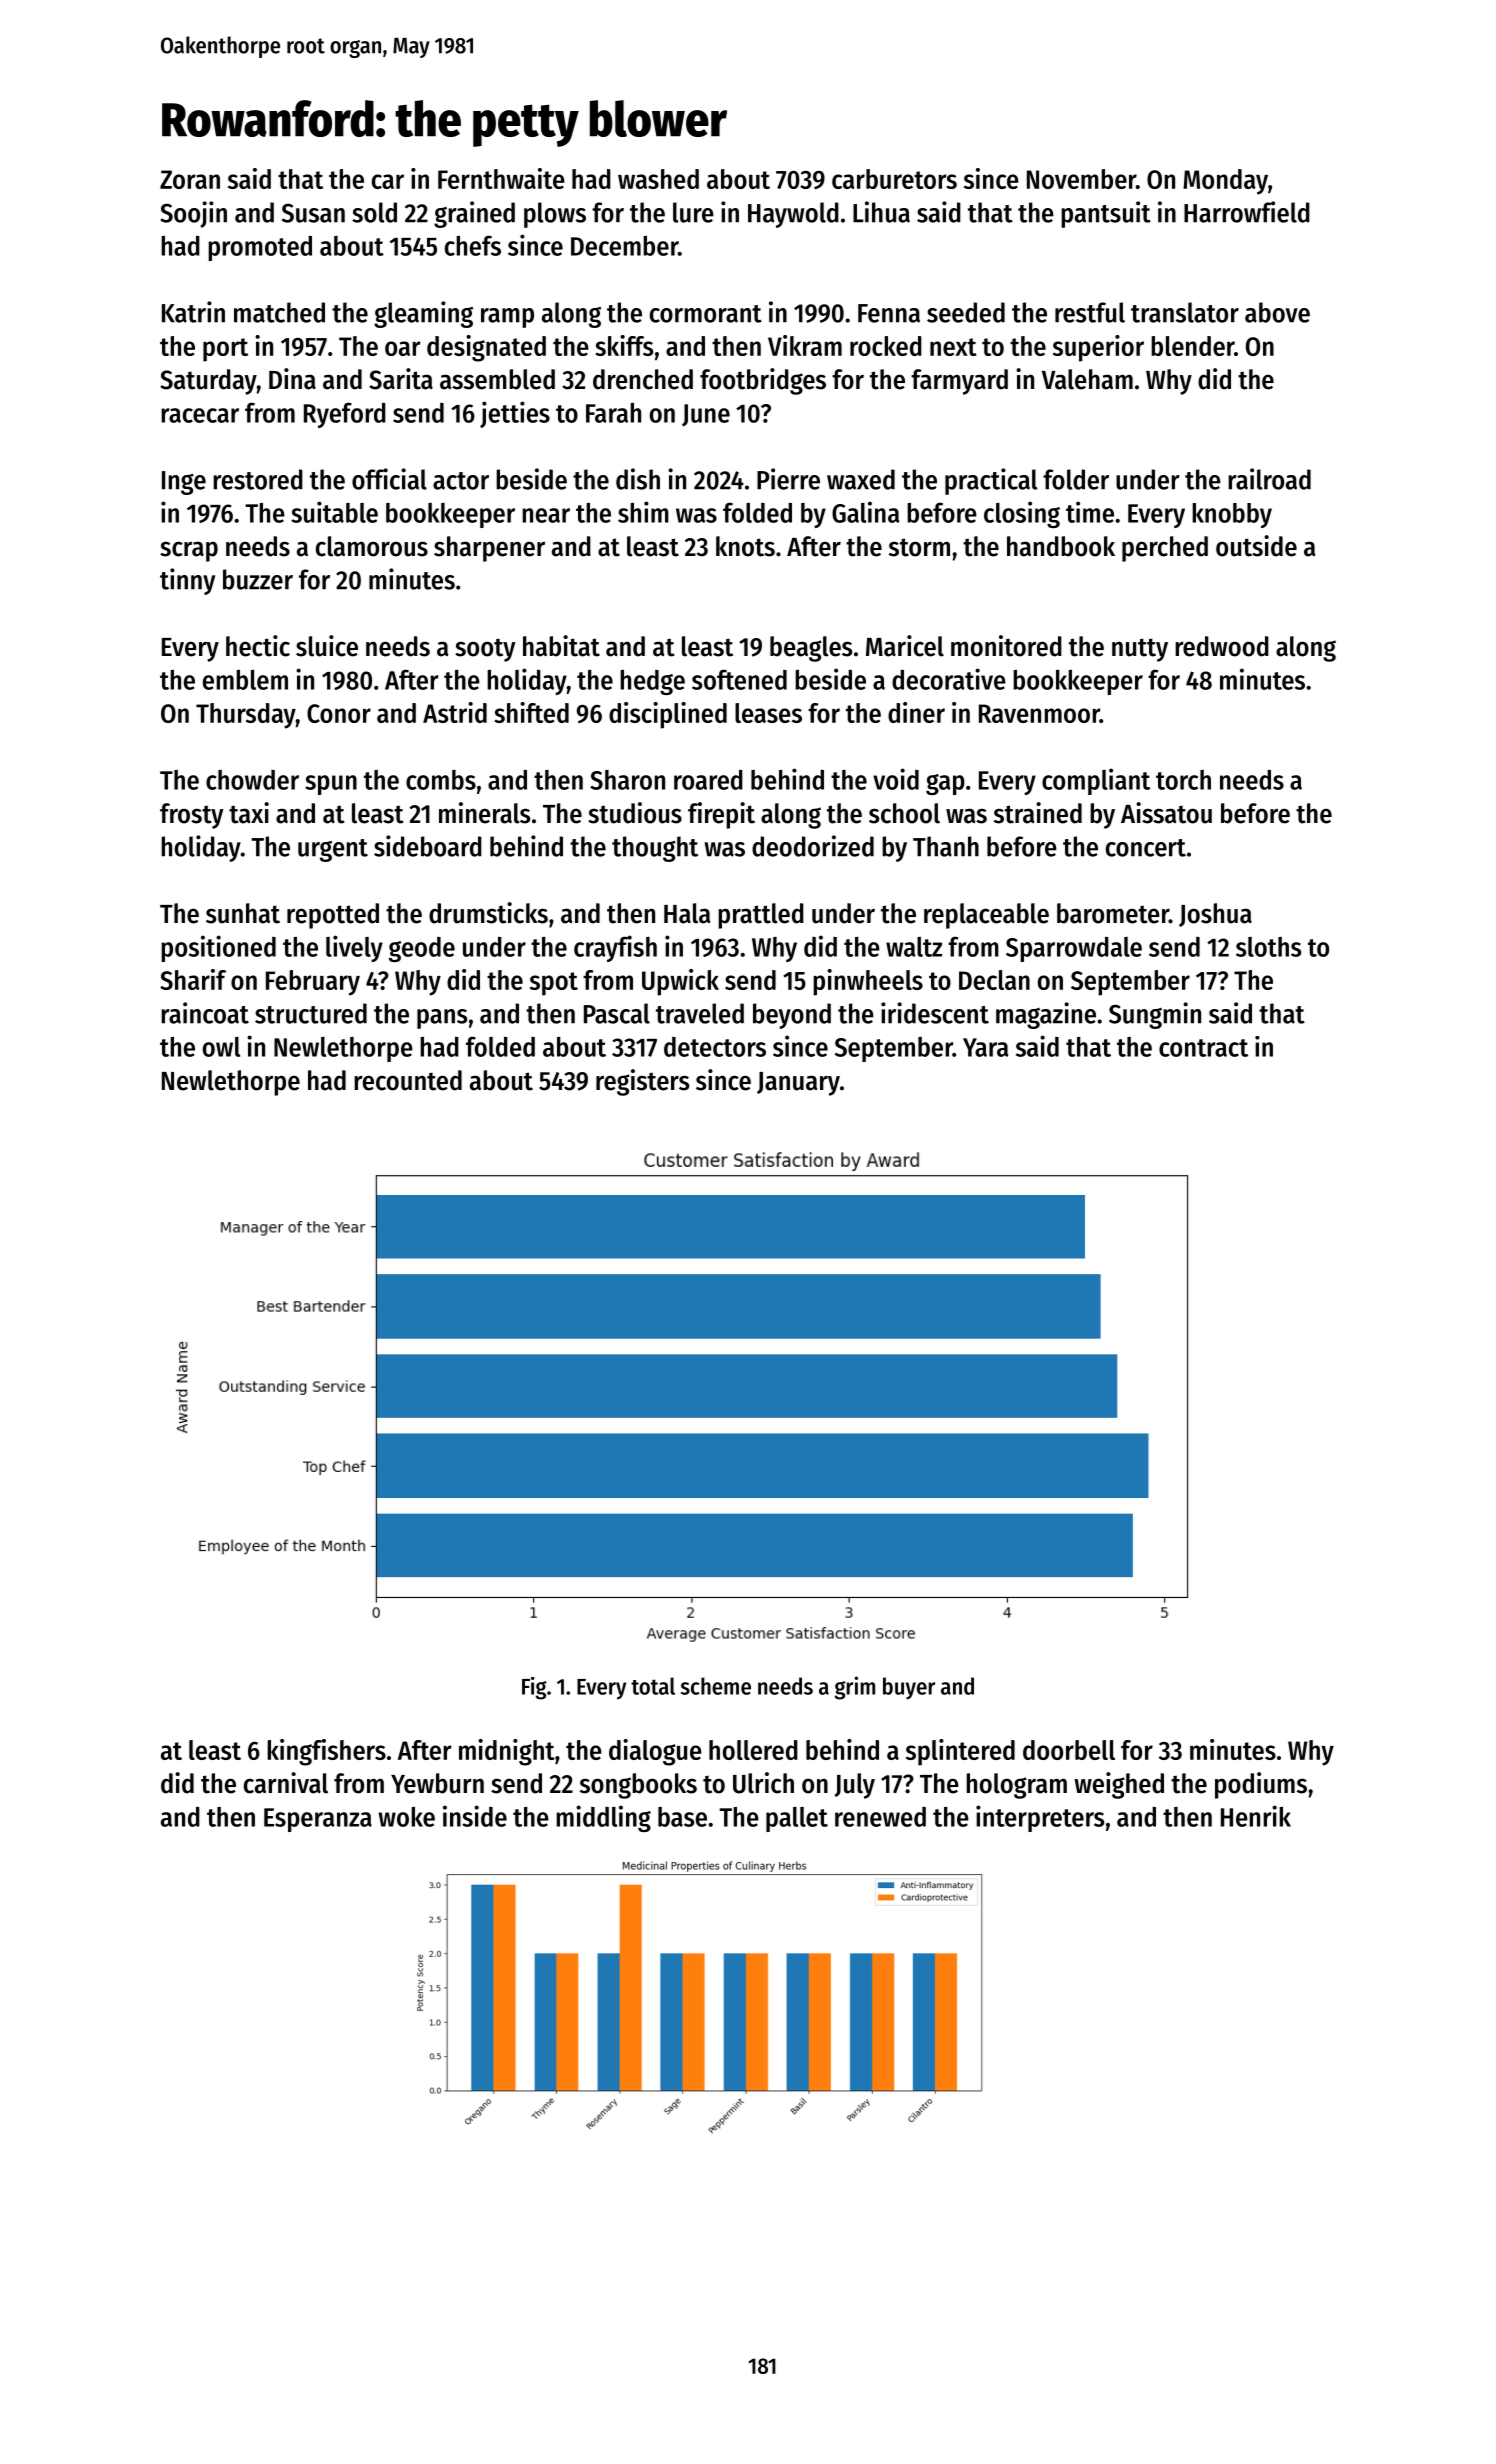  I want to click on Joshua, so click(1215, 915).
